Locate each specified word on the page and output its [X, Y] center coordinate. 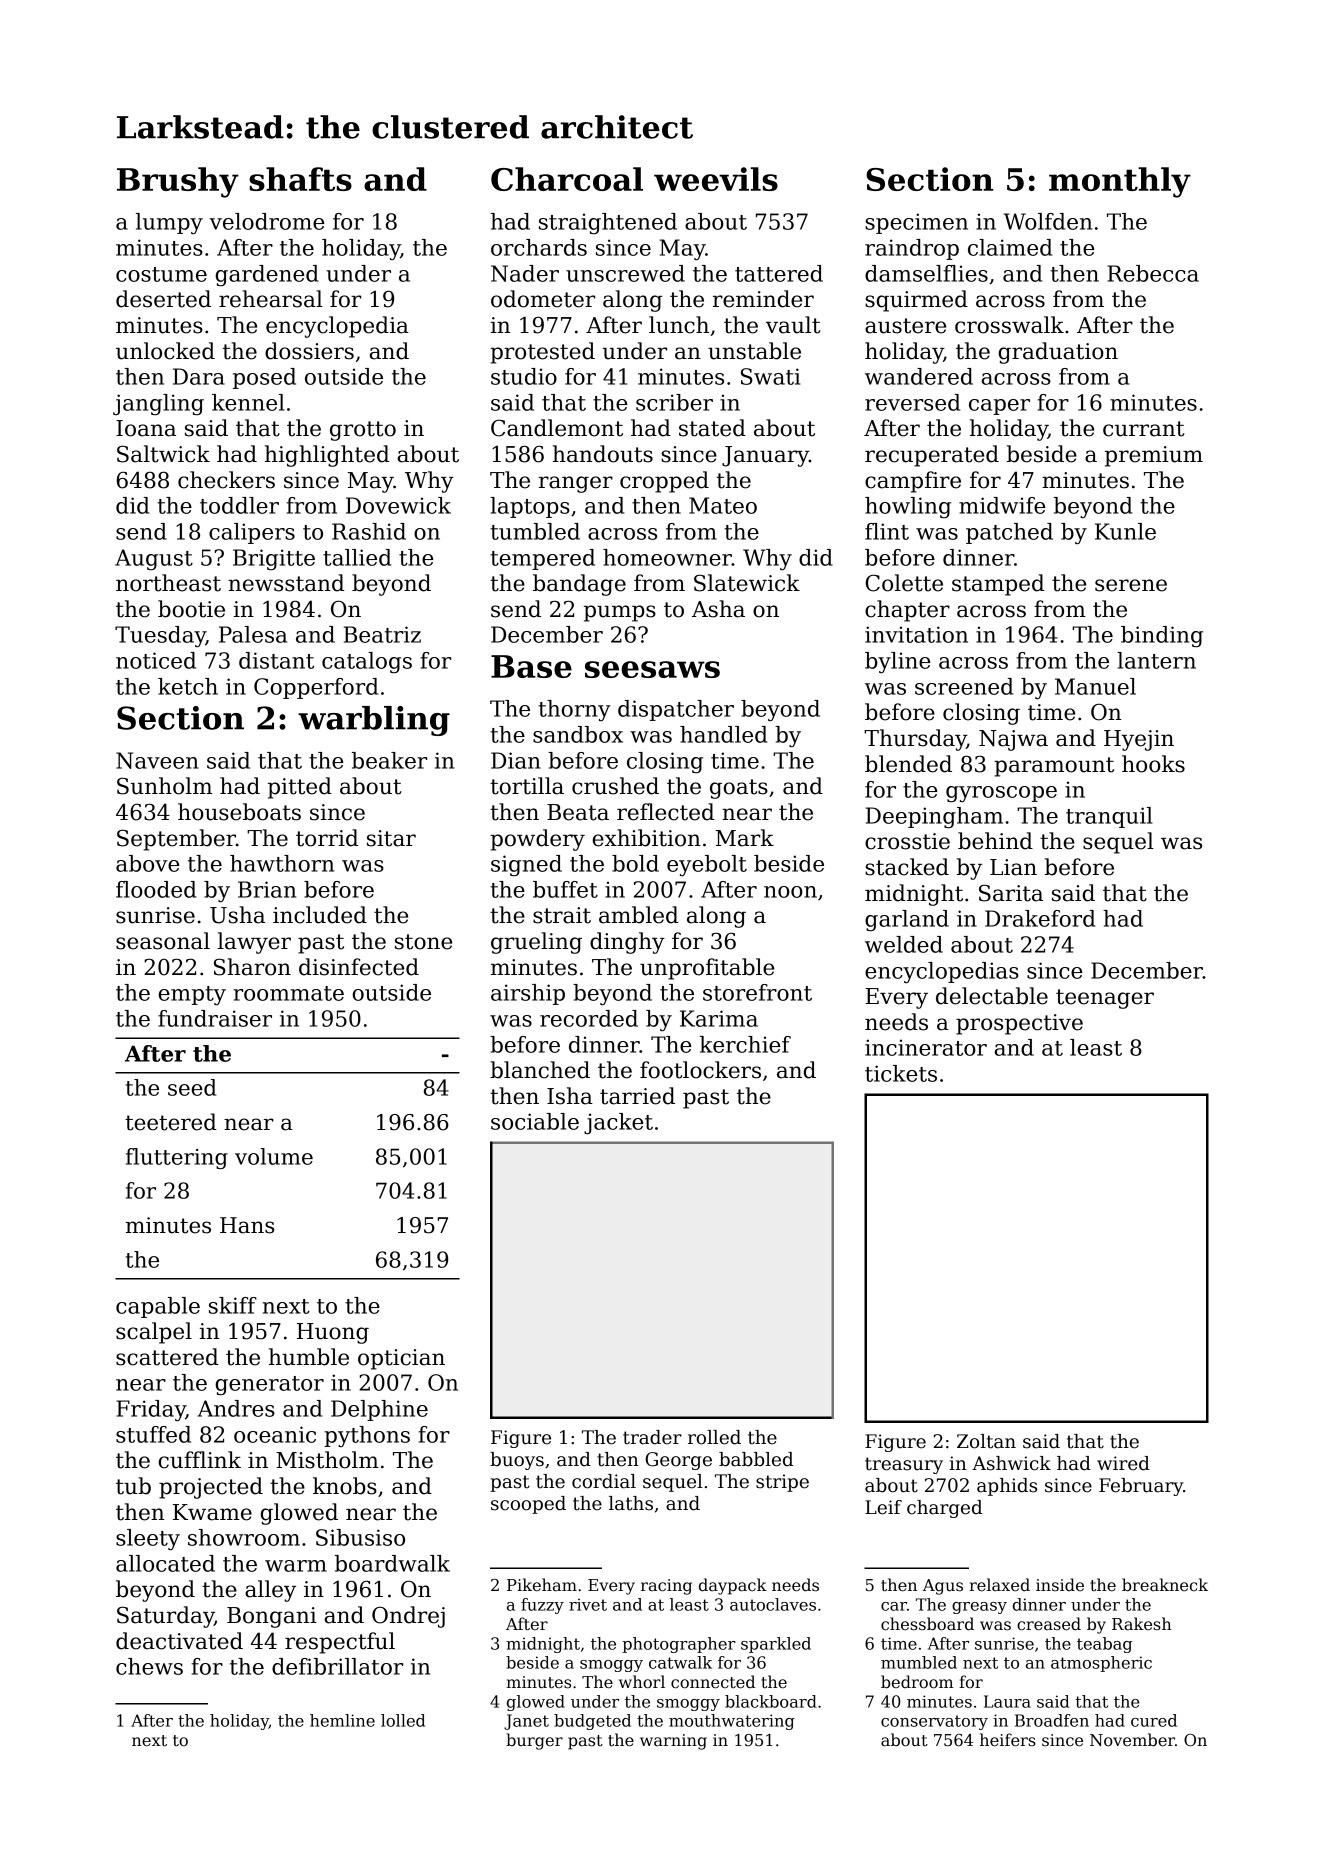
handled [723, 734]
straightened [608, 223]
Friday [151, 1410]
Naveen [157, 760]
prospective [1019, 1024]
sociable [535, 1121]
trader [652, 1437]
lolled [403, 1720]
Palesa [253, 634]
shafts [300, 179]
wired [1123, 1463]
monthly [1120, 182]
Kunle [1125, 531]
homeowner [667, 557]
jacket [618, 1123]
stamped [998, 585]
